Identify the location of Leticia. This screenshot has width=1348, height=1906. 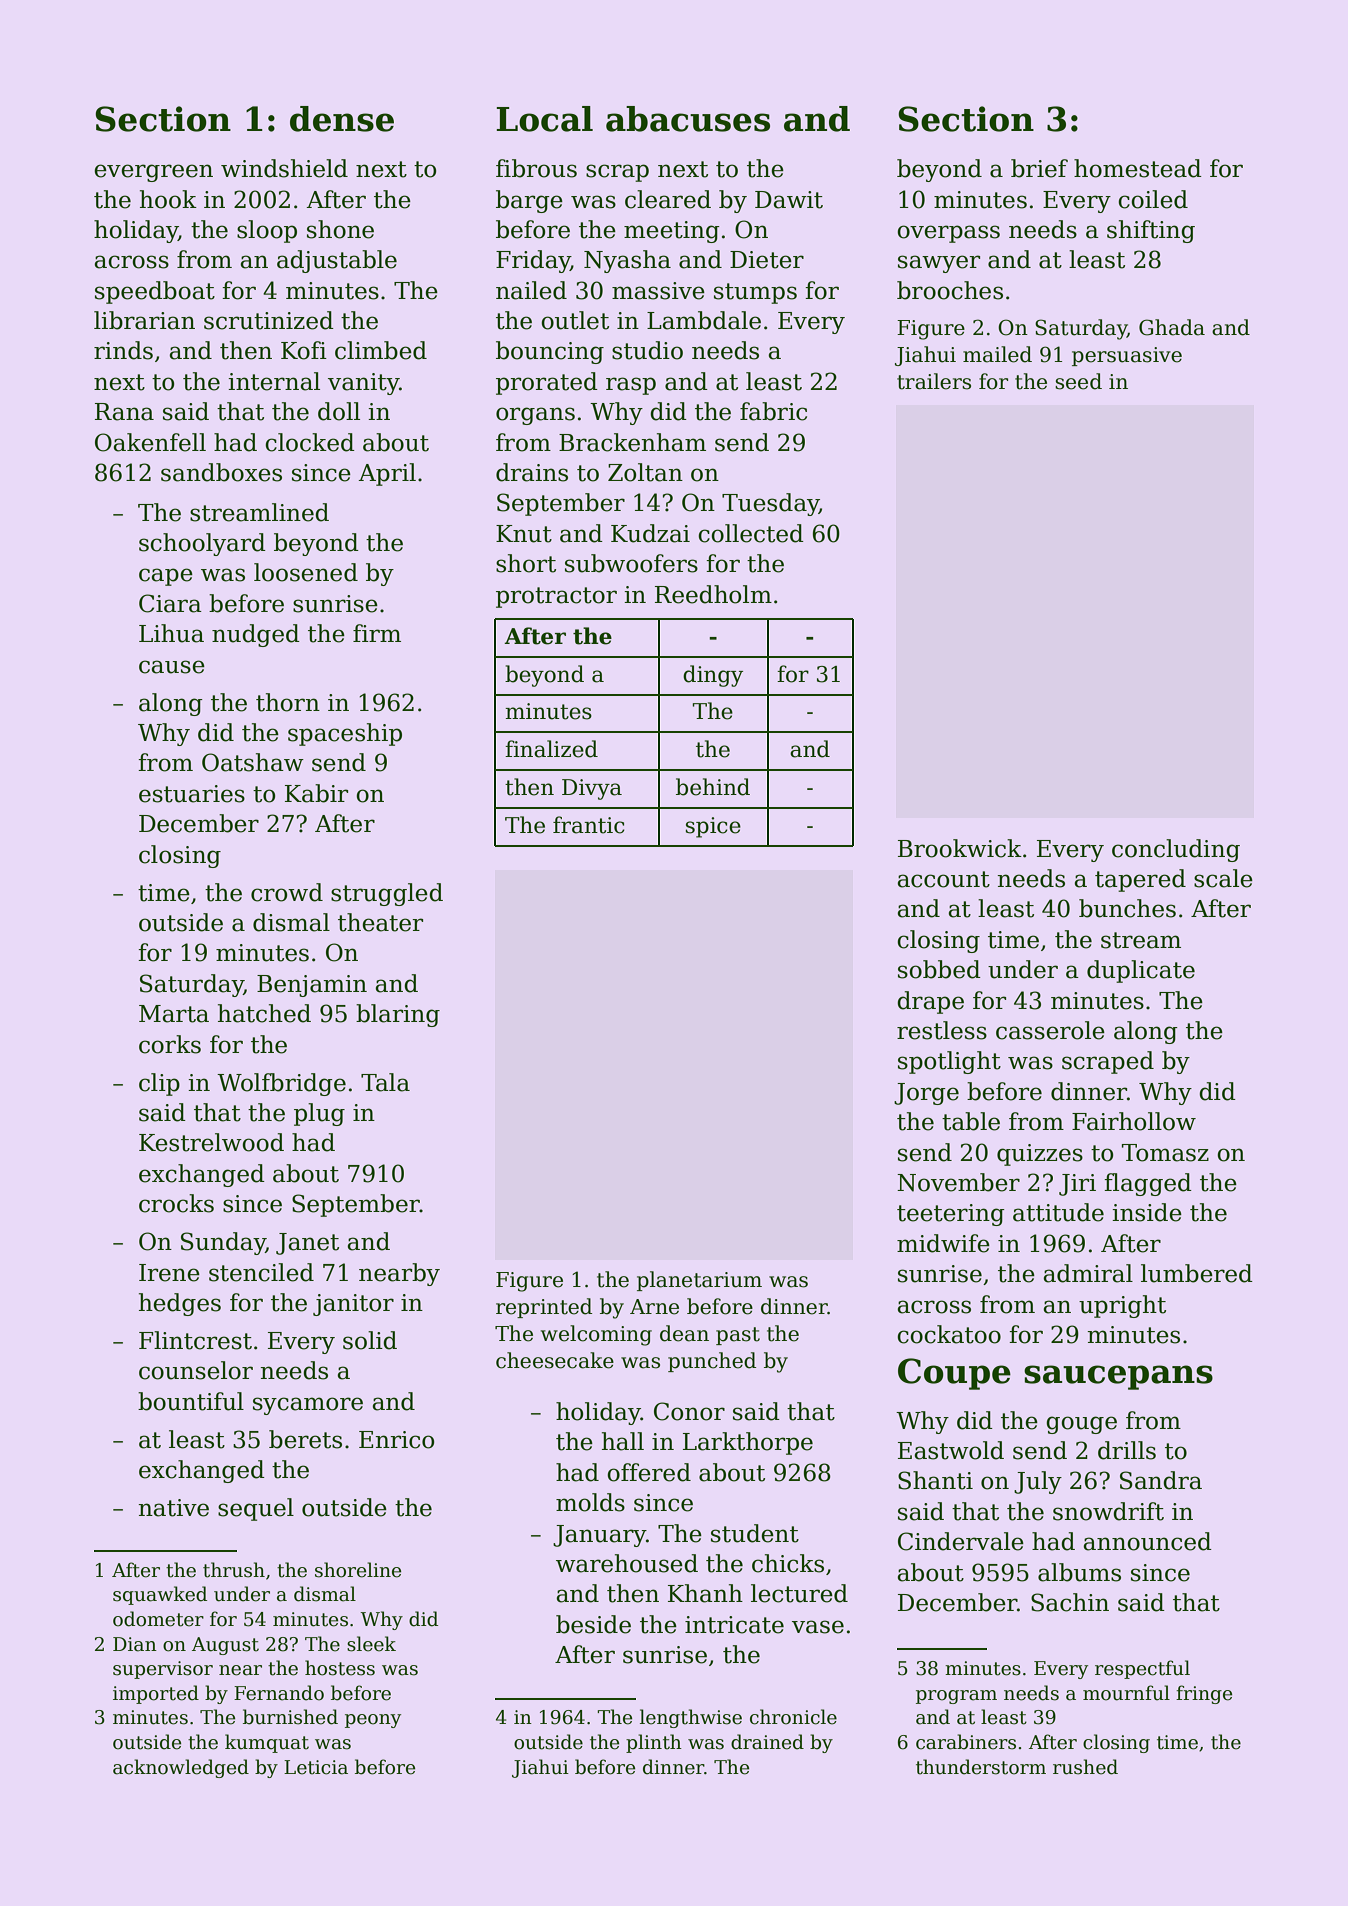
(316, 1767).
